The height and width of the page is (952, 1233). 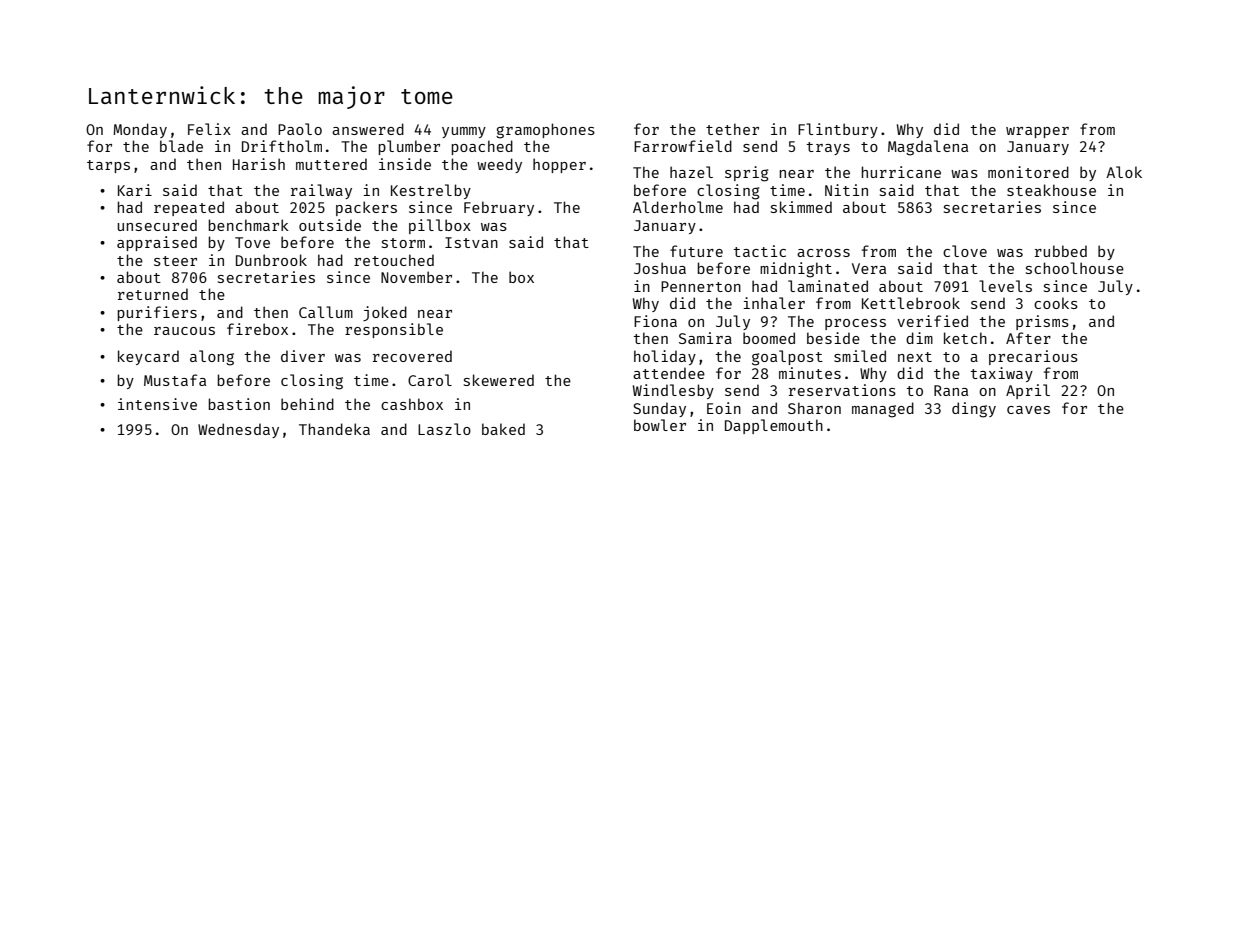 I want to click on Flintbury, so click(x=838, y=130).
